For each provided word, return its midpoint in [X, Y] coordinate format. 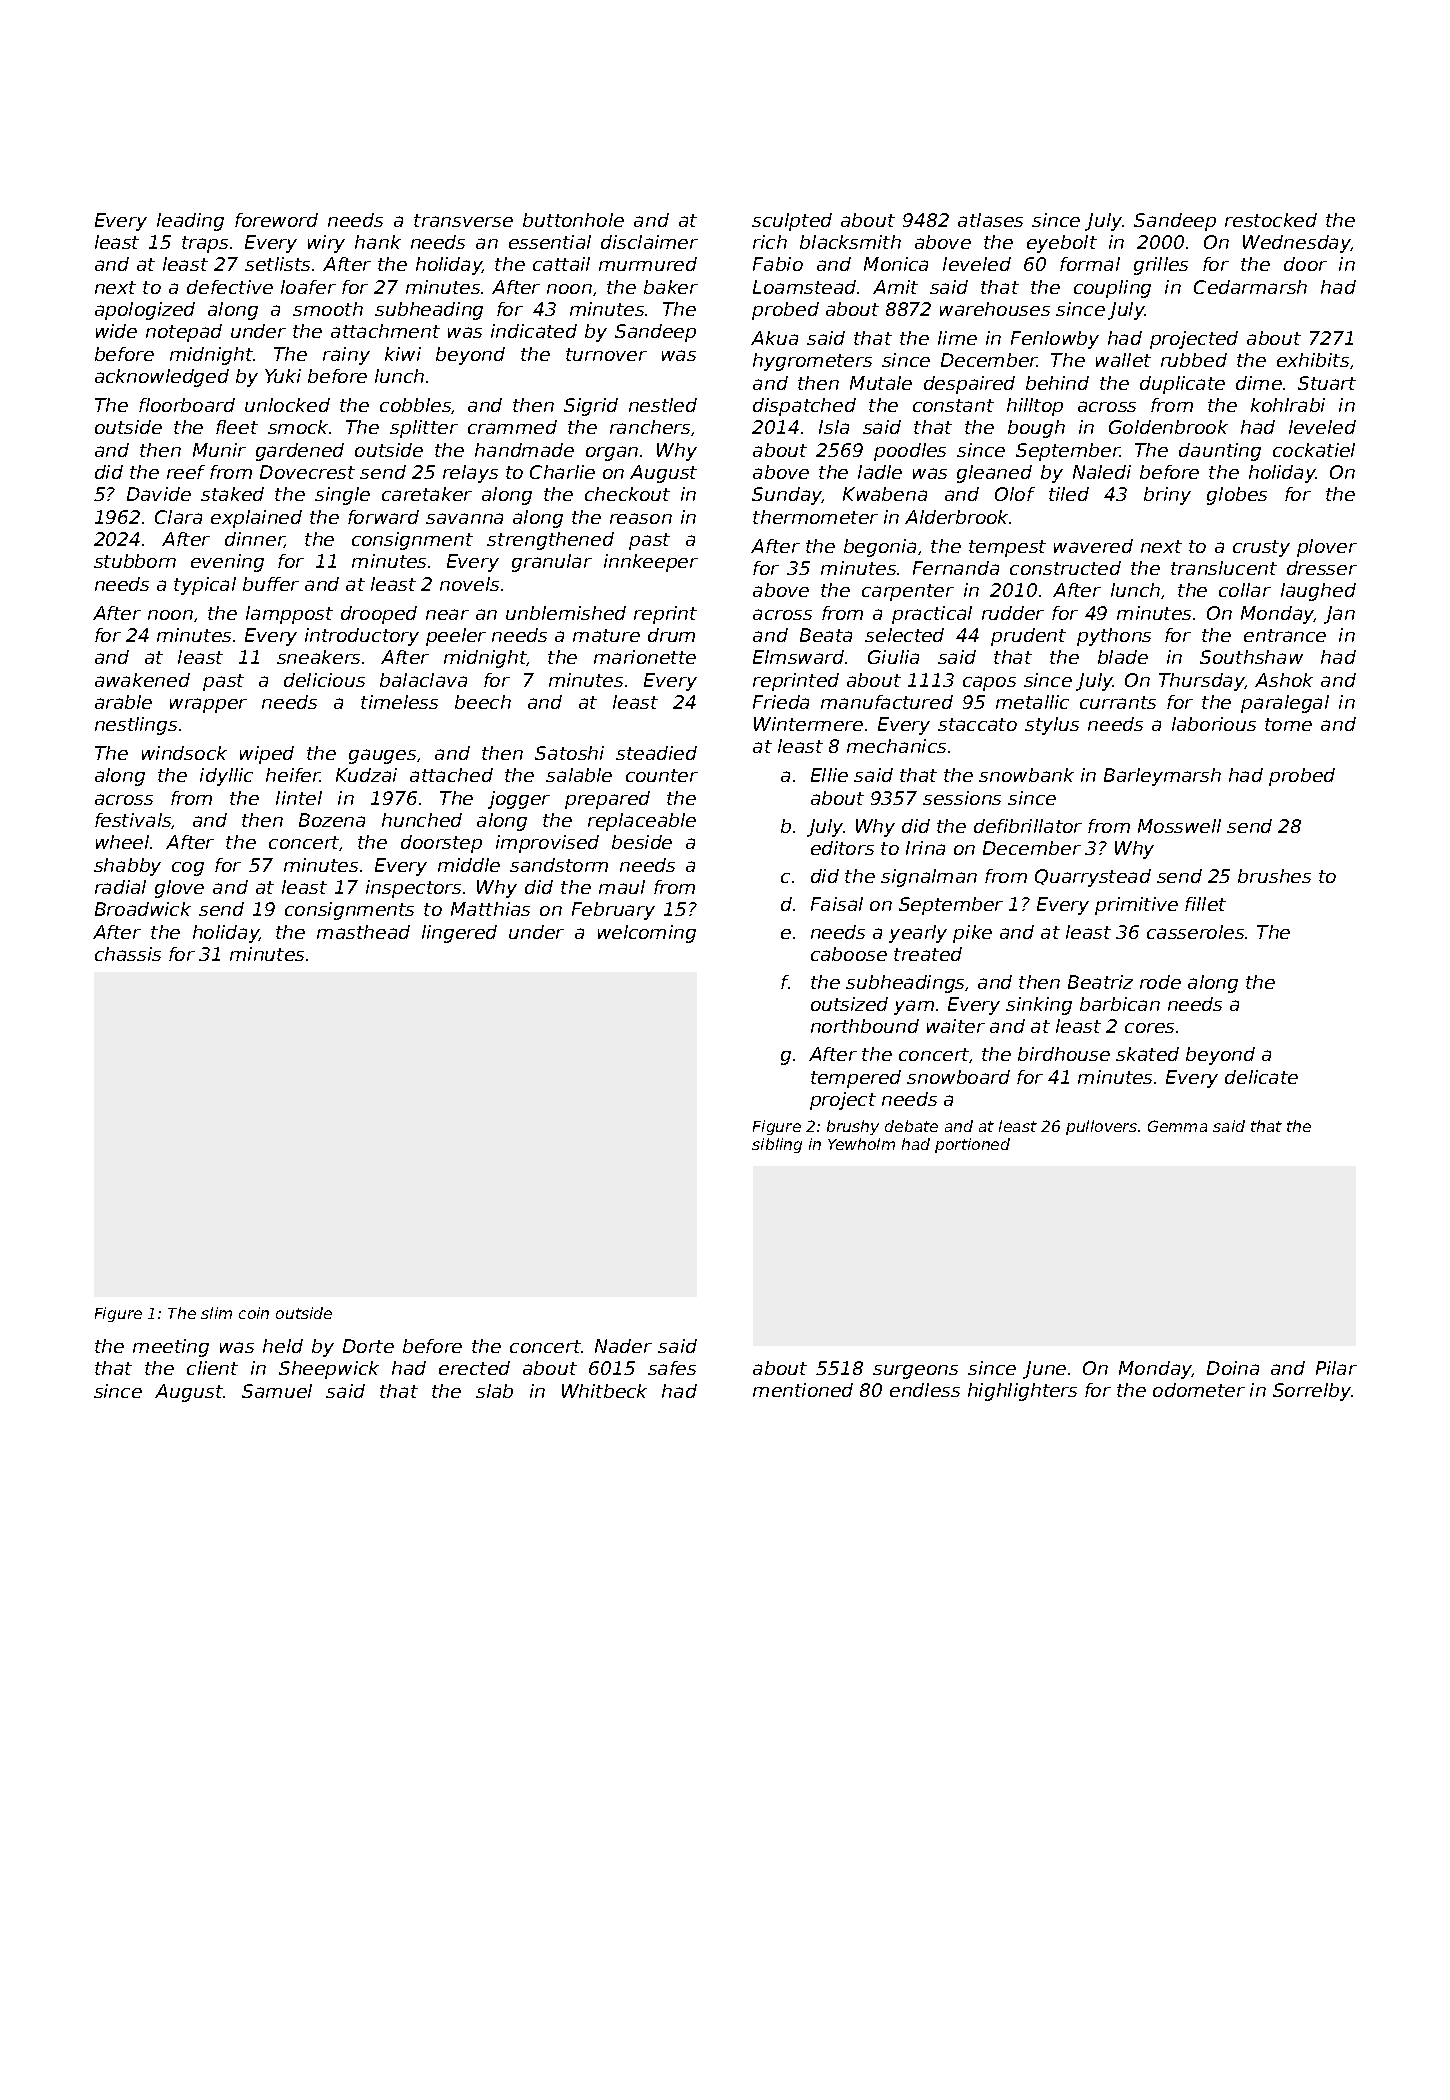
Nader [623, 1346]
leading [190, 222]
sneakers [318, 657]
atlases [990, 220]
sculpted [792, 222]
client [212, 1368]
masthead [363, 932]
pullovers [1101, 1127]
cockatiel [1314, 450]
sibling [777, 1145]
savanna [464, 518]
